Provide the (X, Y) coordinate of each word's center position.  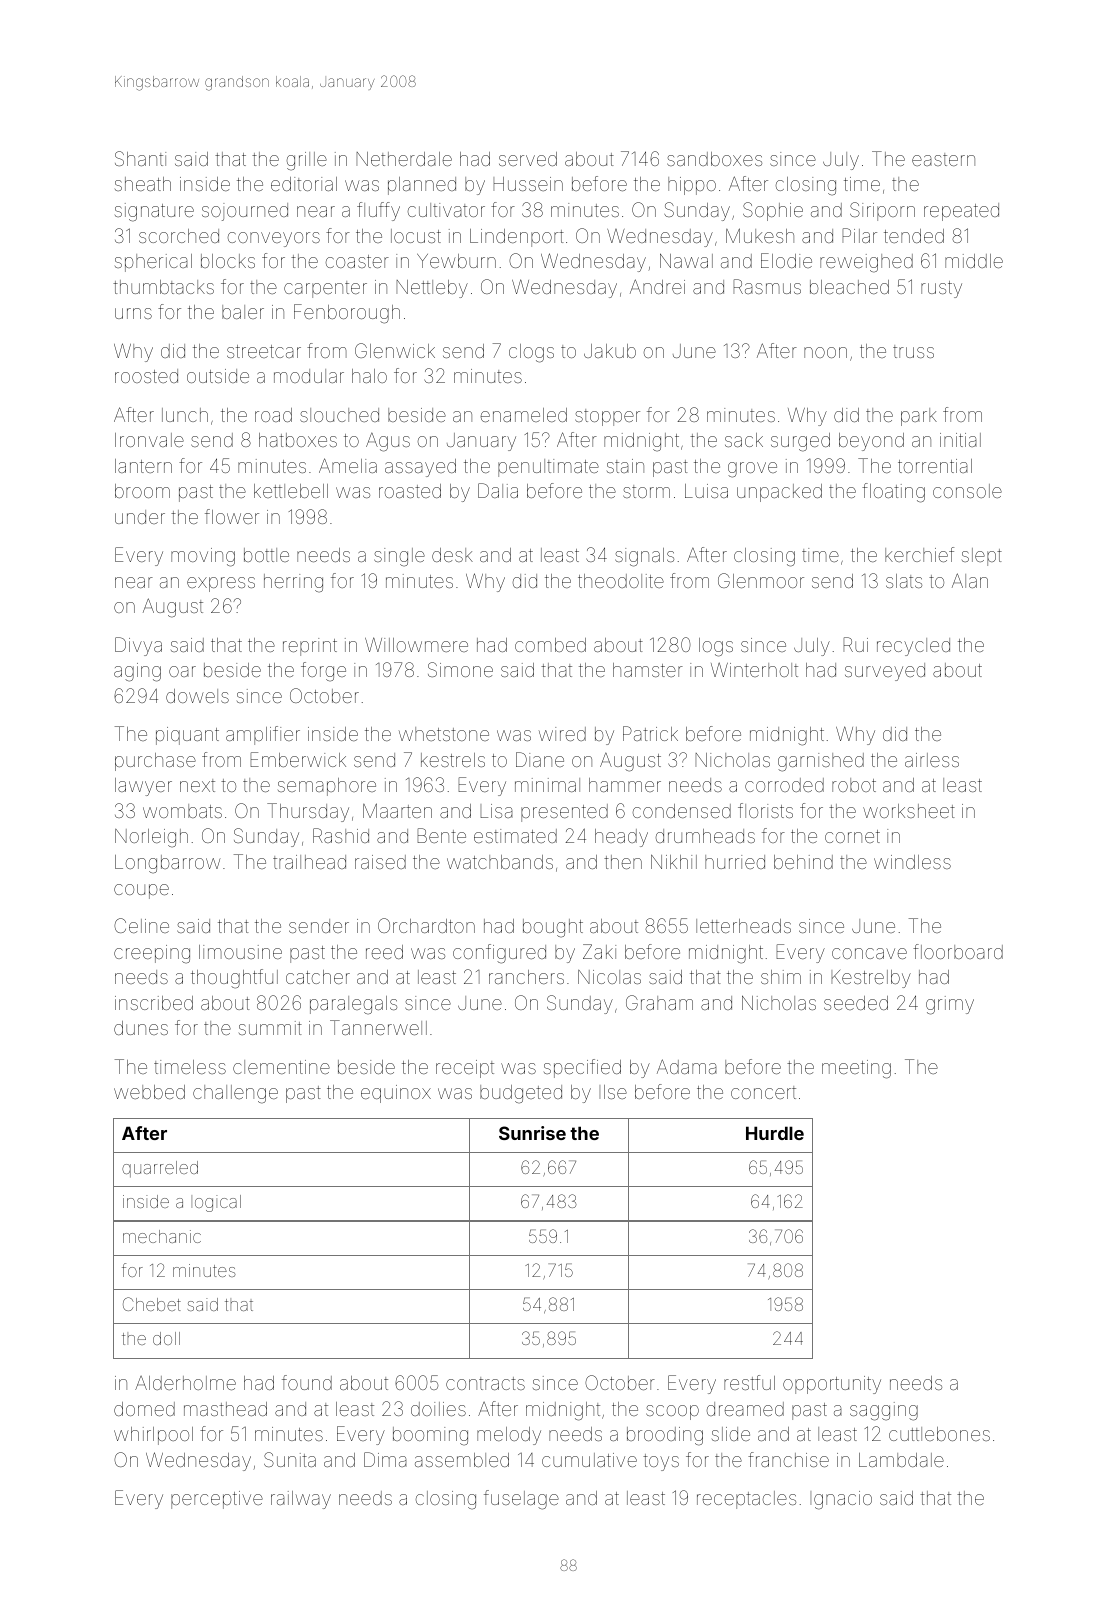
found (307, 1382)
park (919, 417)
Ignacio (841, 1500)
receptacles (746, 1500)
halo (369, 376)
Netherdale (404, 159)
